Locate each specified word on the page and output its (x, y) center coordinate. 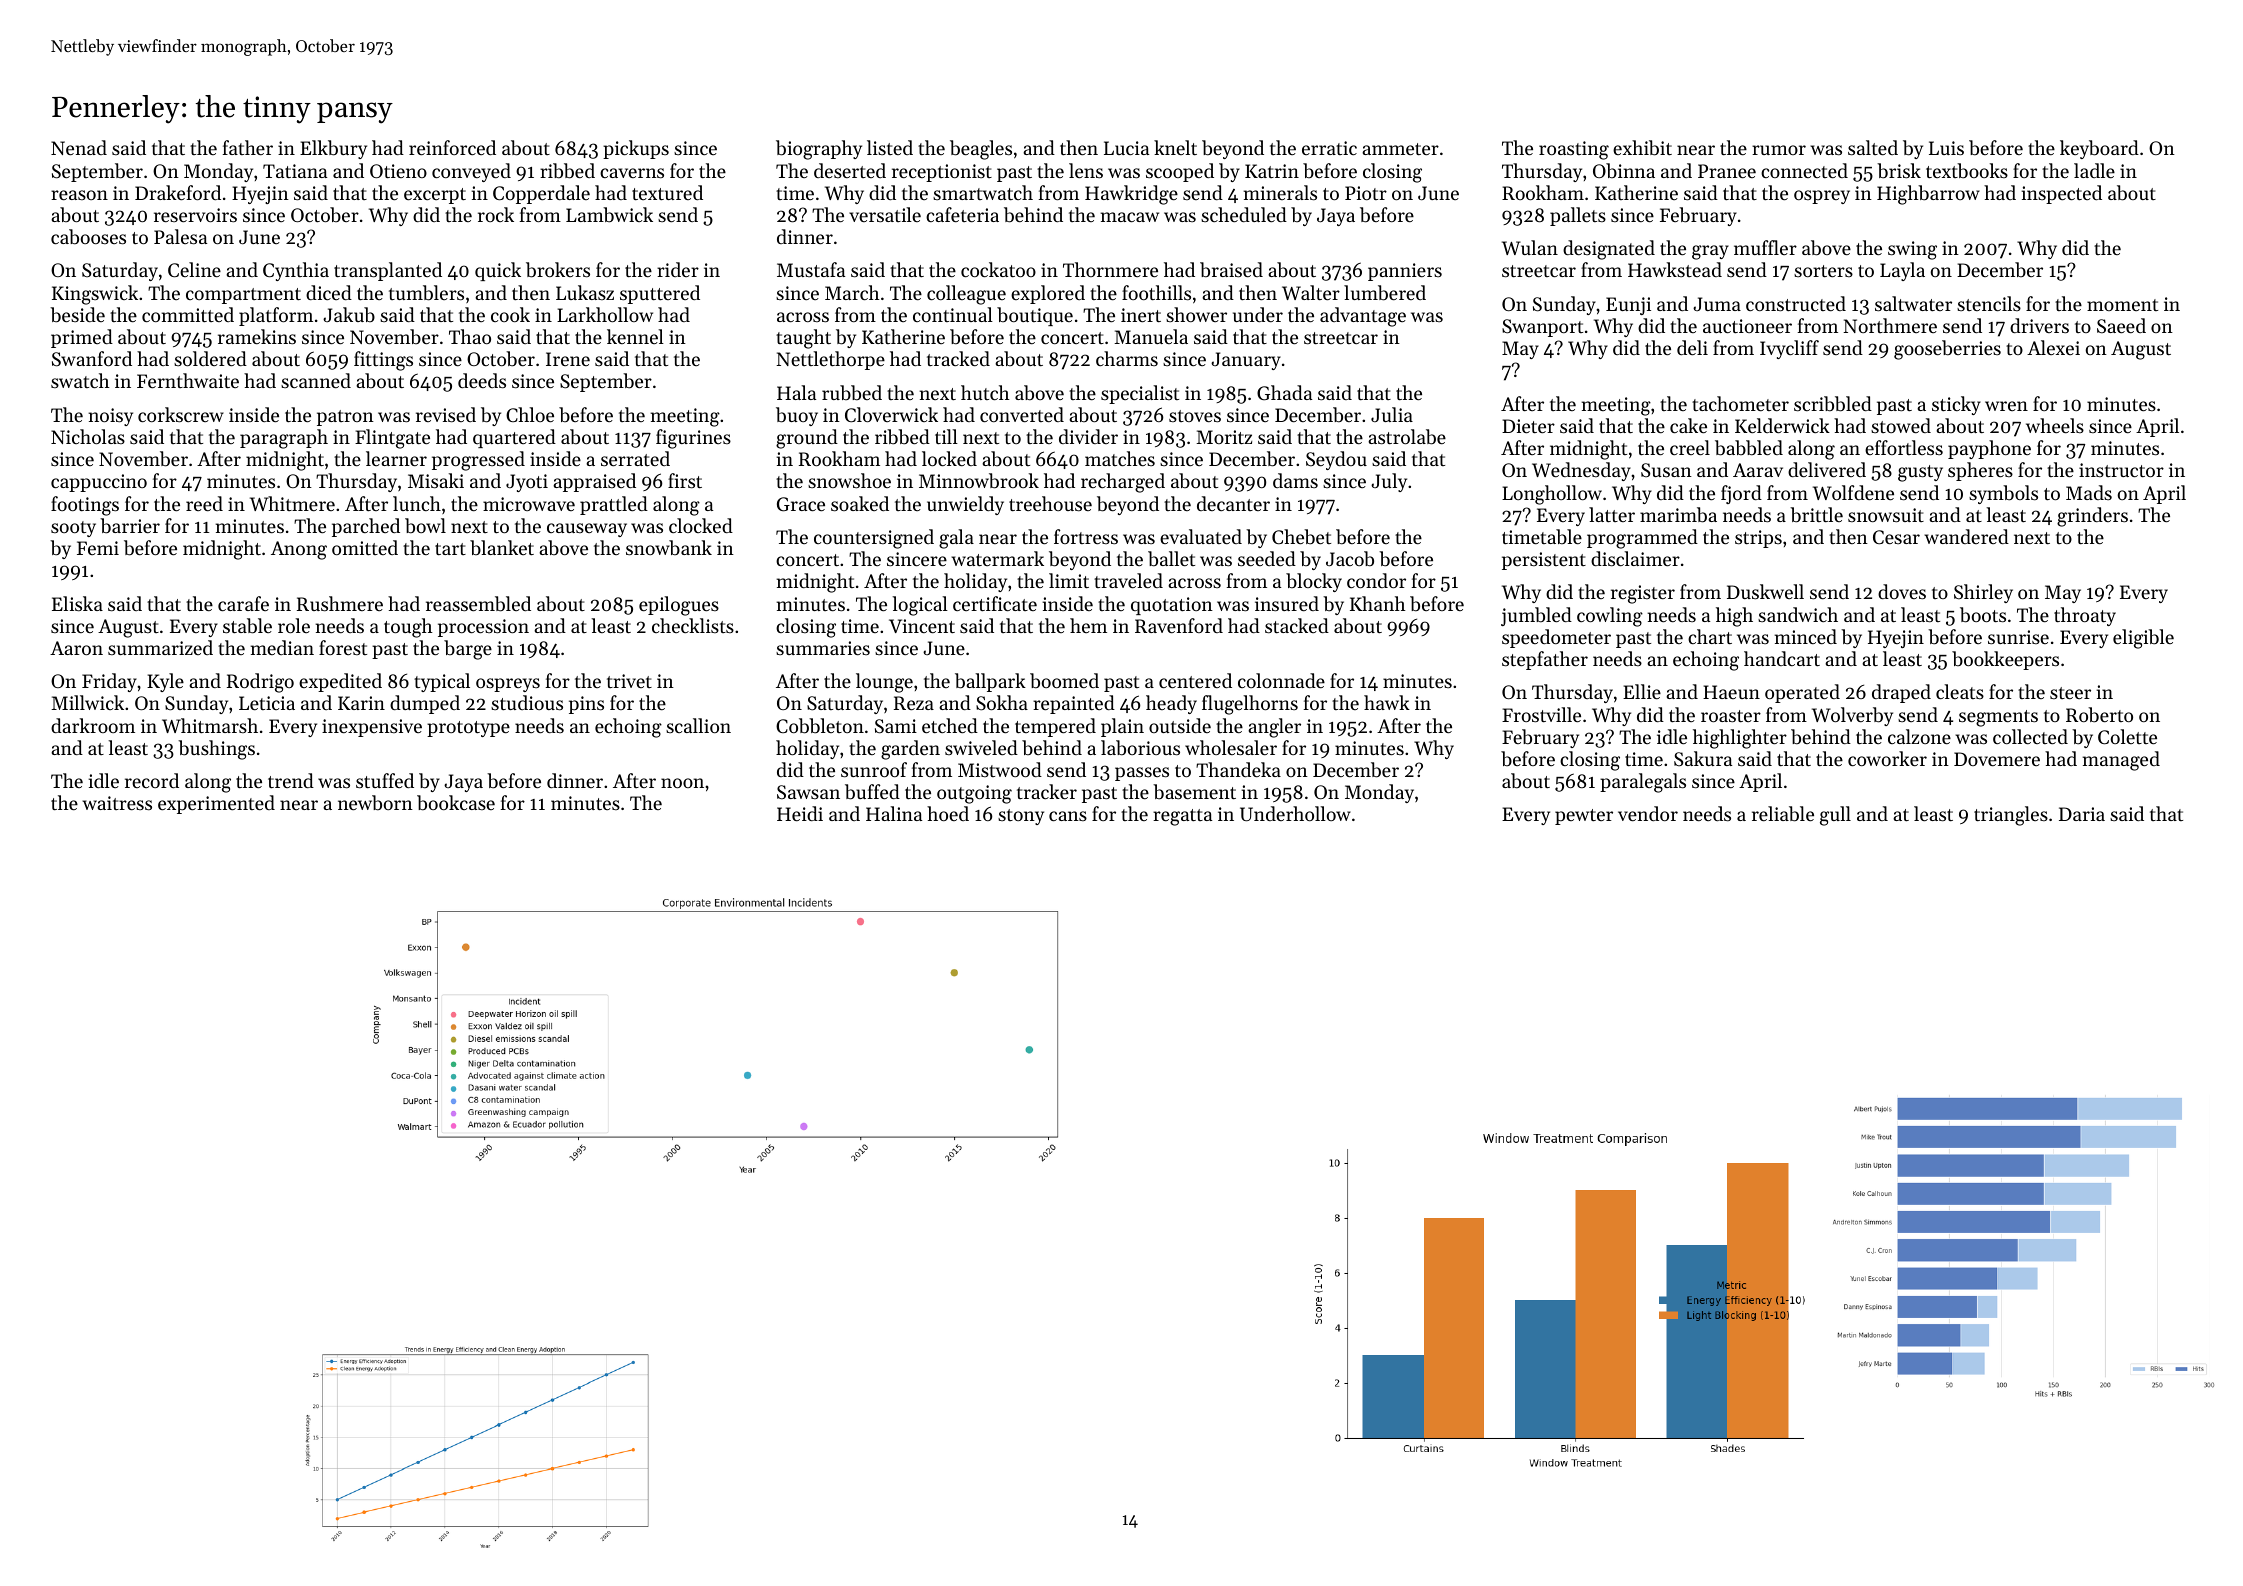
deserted (850, 170)
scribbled (1833, 404)
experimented (216, 804)
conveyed (471, 172)
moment (2122, 305)
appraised (594, 482)
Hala (796, 392)
